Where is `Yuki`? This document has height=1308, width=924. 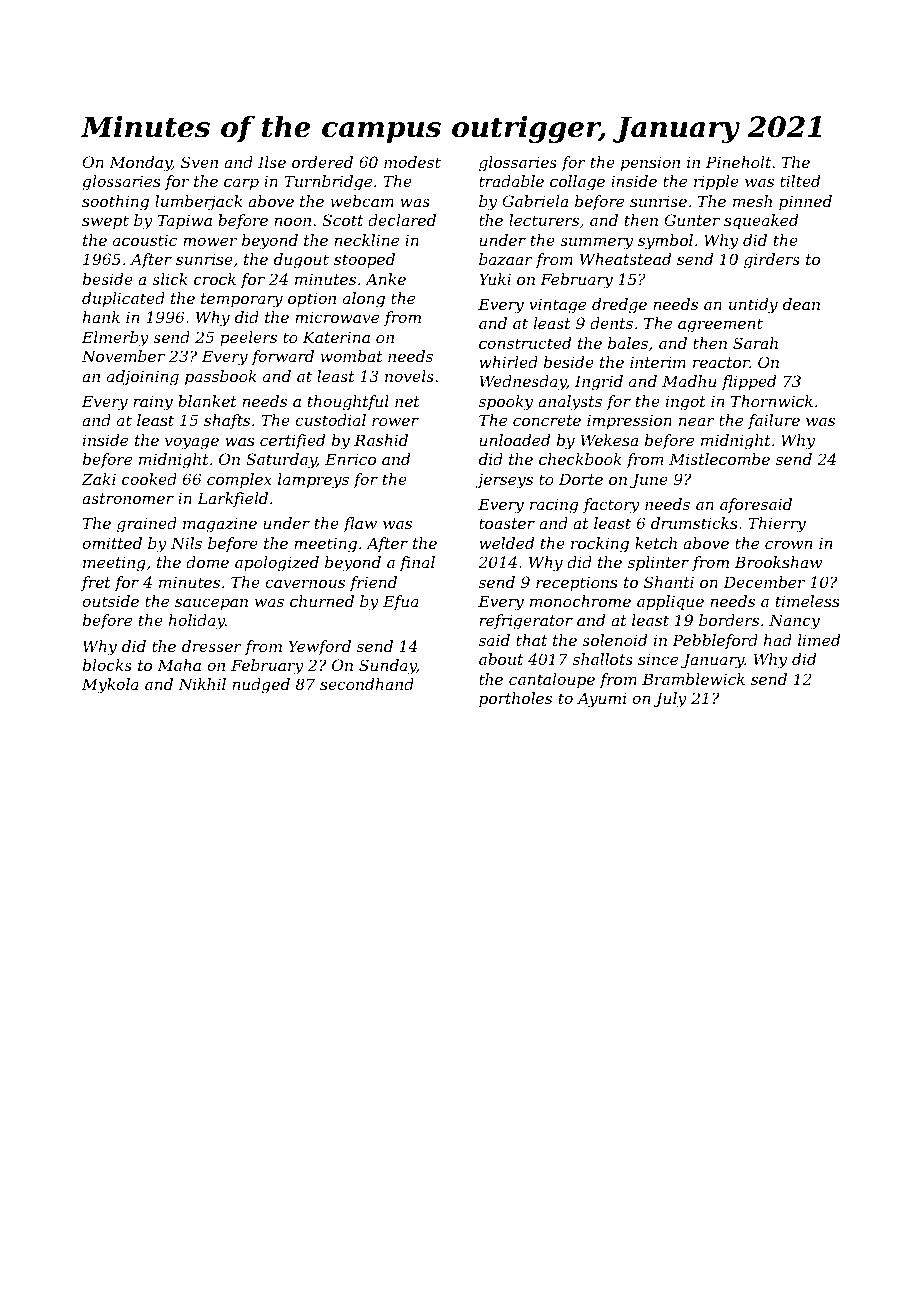
Yuki is located at coordinates (495, 279).
